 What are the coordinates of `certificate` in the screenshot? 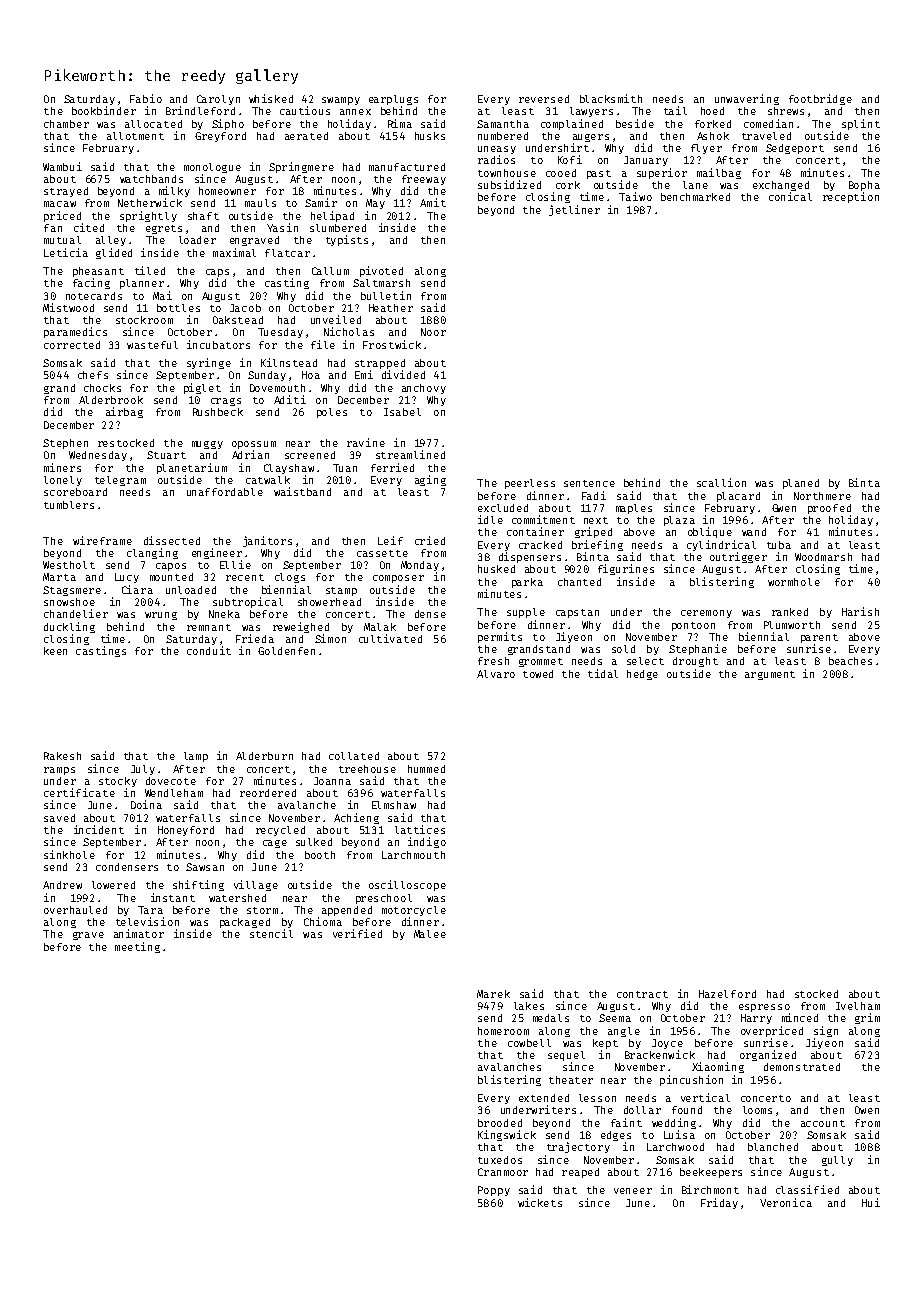 It's located at (79, 792).
